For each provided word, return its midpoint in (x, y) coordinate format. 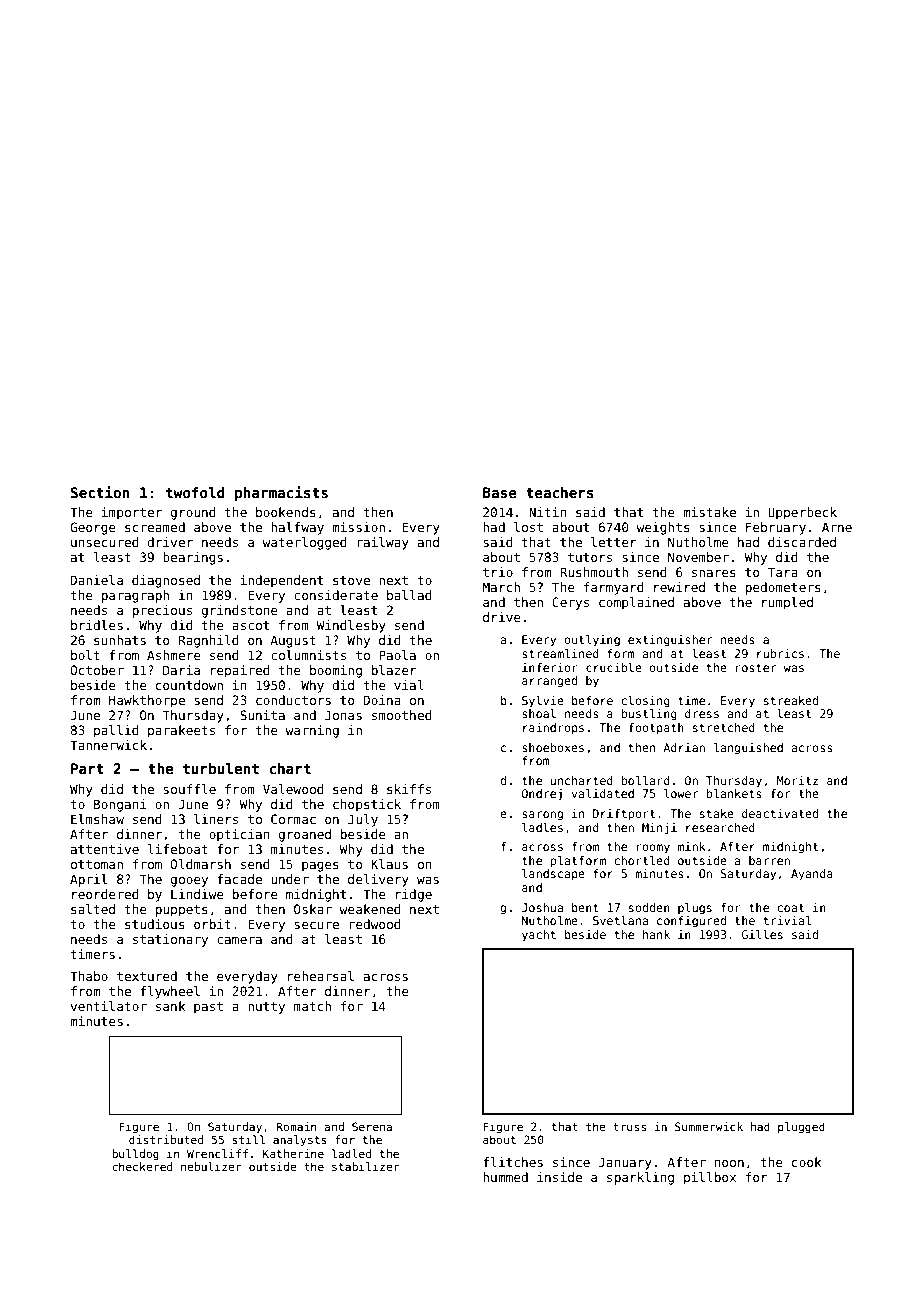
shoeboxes (553, 747)
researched (720, 827)
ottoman (97, 864)
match (312, 1006)
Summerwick (709, 1126)
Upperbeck (802, 513)
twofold (195, 492)
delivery (378, 880)
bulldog (135, 1155)
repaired (240, 671)
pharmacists (281, 493)
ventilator (108, 1006)
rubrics (780, 653)
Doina (382, 700)
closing (645, 702)
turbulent (221, 768)
